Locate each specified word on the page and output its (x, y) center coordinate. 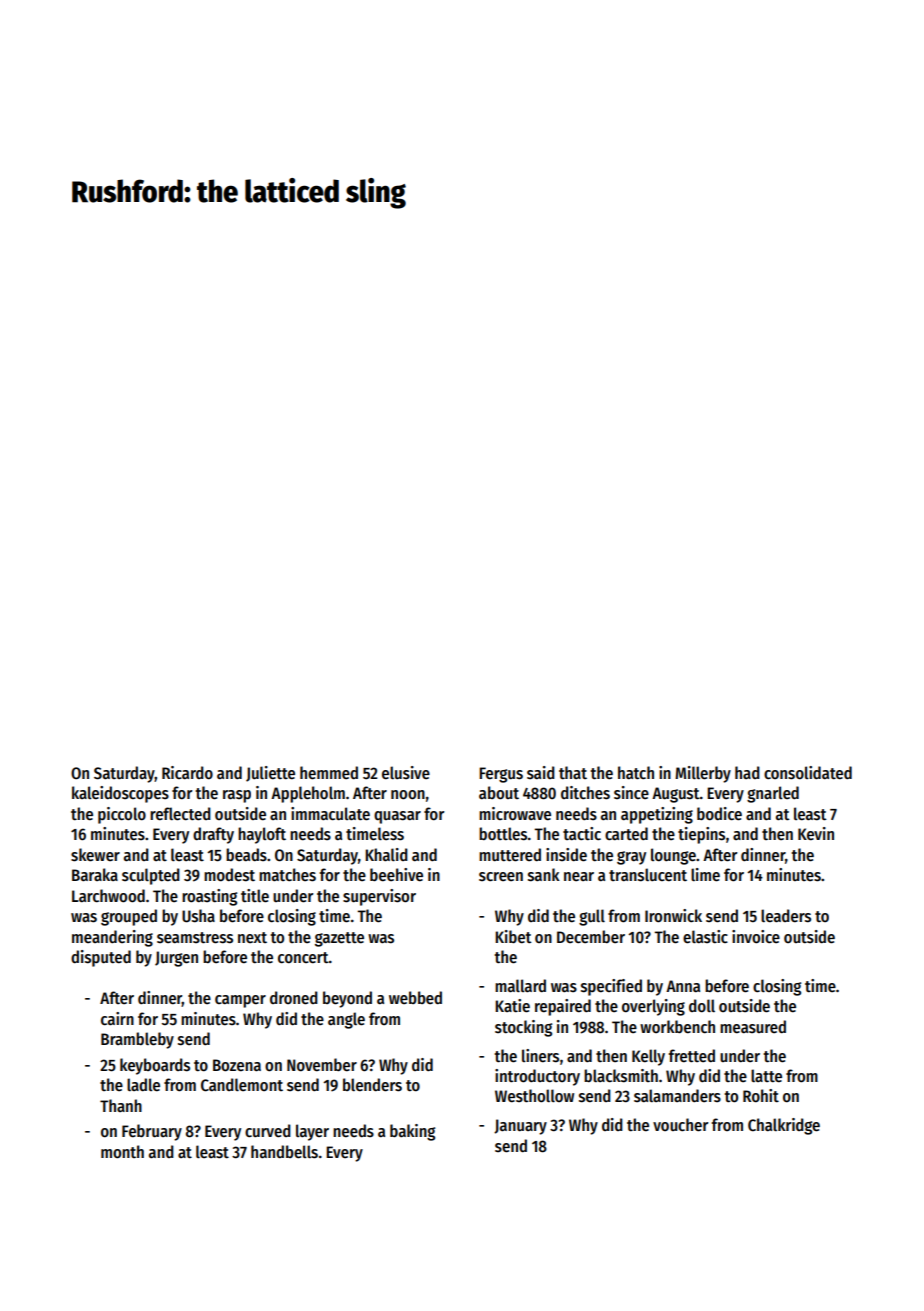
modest (229, 875)
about (499, 793)
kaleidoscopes (120, 794)
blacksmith (621, 1076)
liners (540, 1056)
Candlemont (242, 1085)
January (520, 1127)
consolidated (808, 773)
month (122, 1152)
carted (626, 834)
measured (753, 1027)
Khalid (386, 855)
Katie (512, 1006)
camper (240, 1001)
